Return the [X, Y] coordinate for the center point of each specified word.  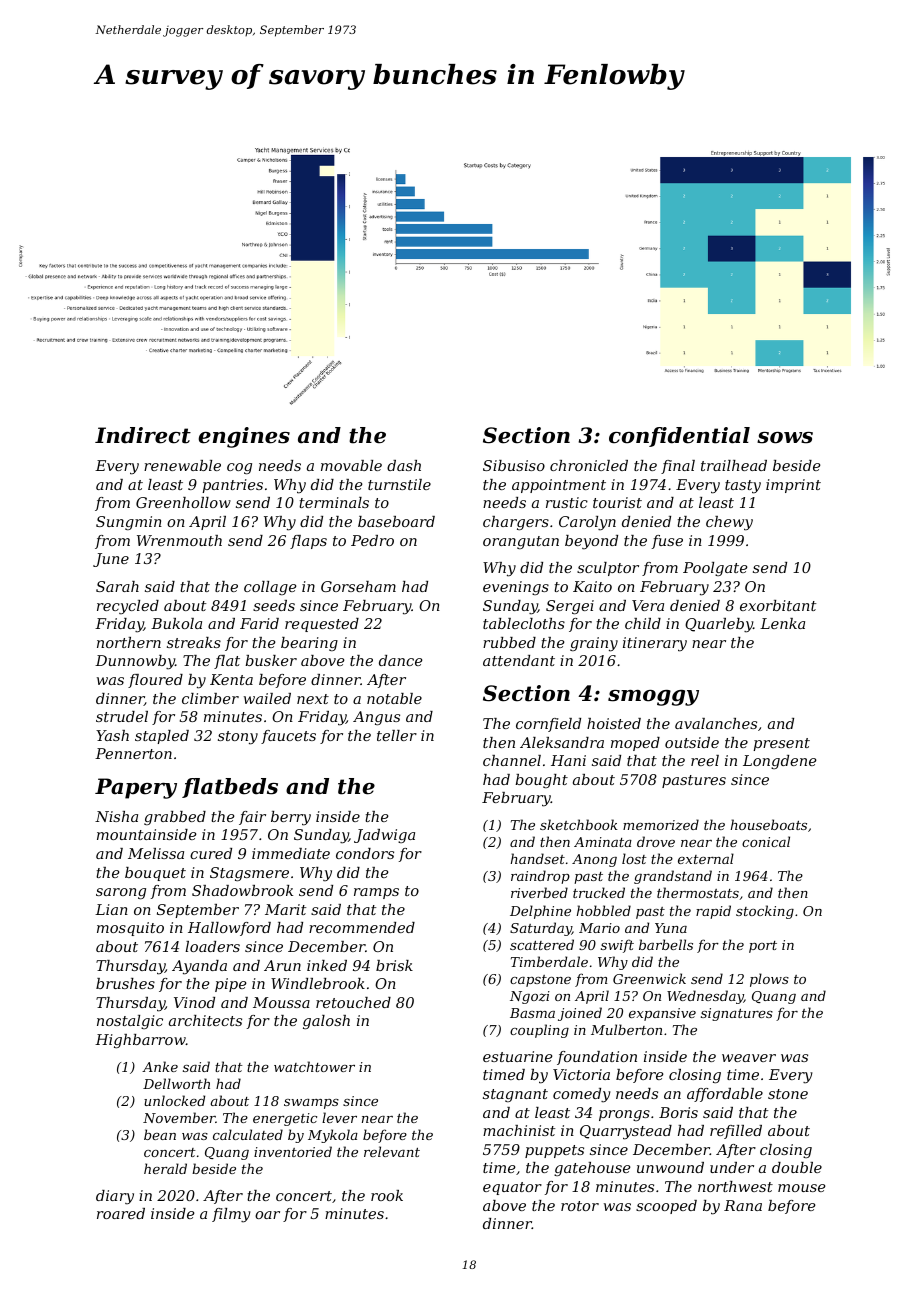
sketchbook [579, 824]
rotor [580, 1206]
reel [705, 760]
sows [785, 438]
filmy [231, 1215]
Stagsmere [249, 874]
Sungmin [129, 523]
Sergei [570, 607]
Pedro [372, 540]
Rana [743, 1205]
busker [271, 660]
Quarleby [719, 625]
